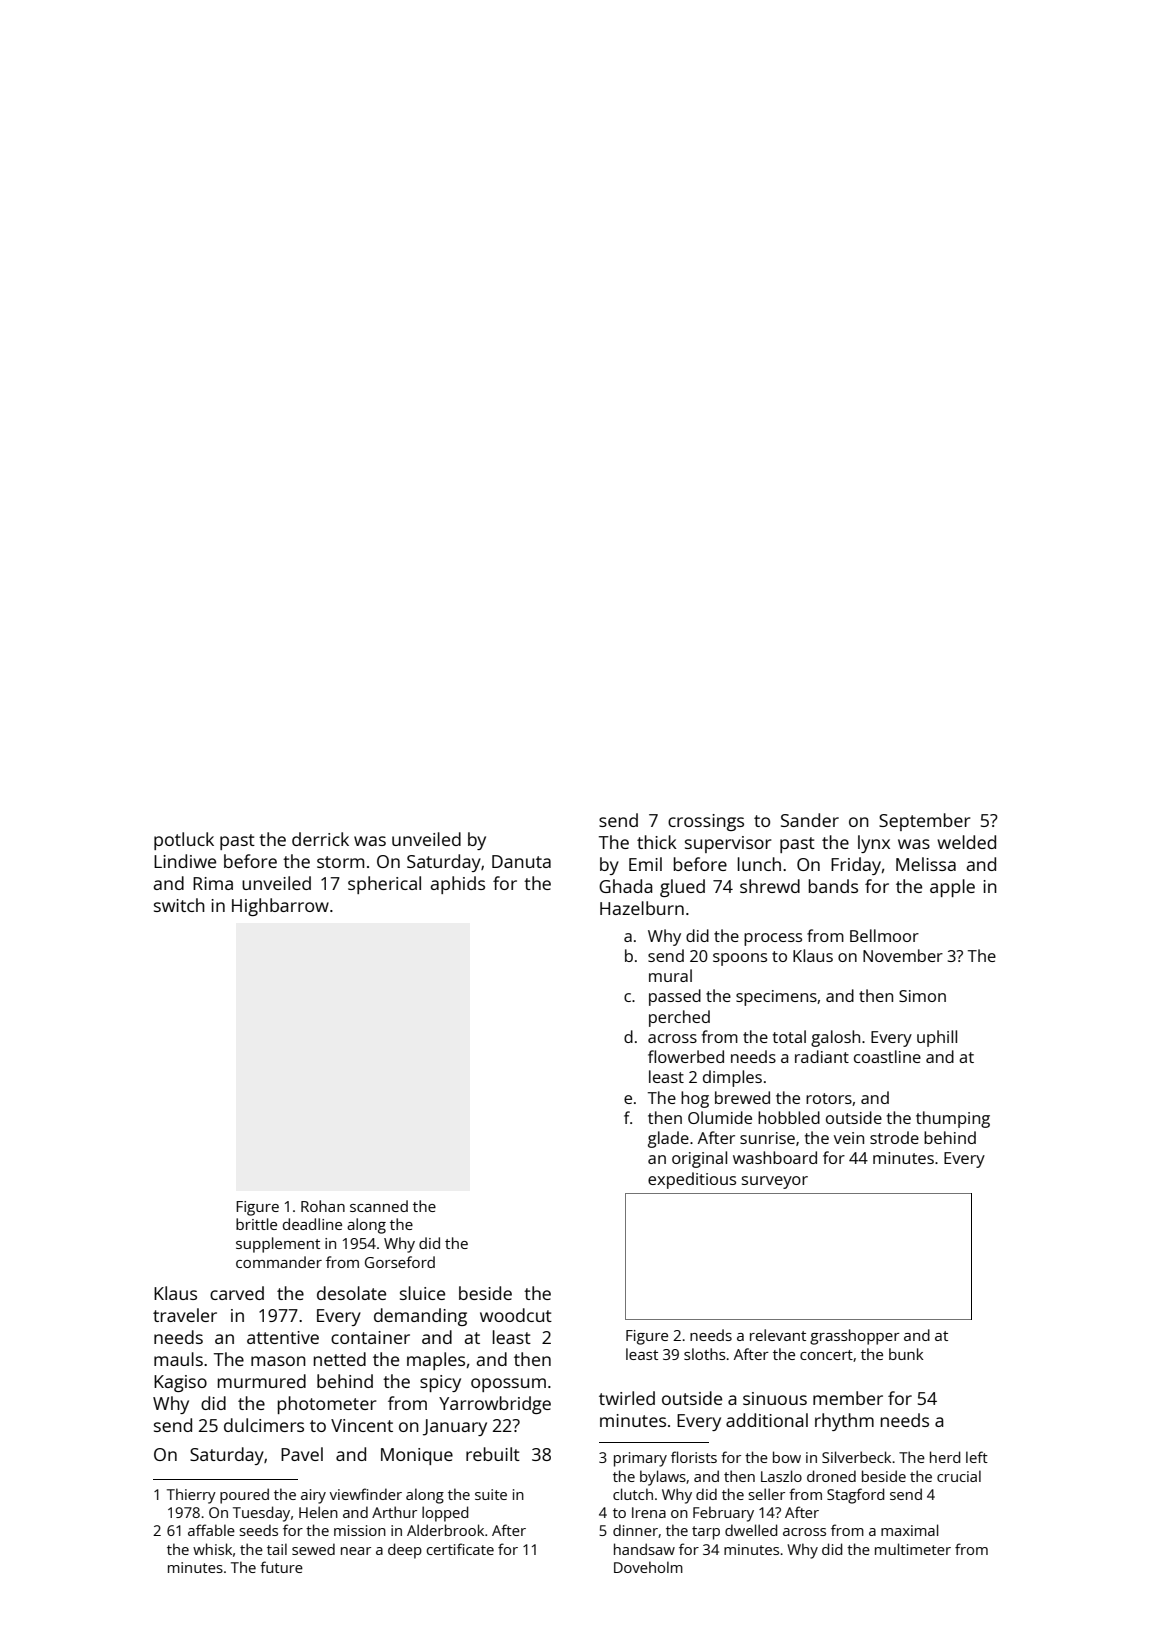 Image resolution: width=1151 pixels, height=1627 pixels. Describe the element at coordinates (922, 996) in the screenshot. I see `Simon` at that location.
